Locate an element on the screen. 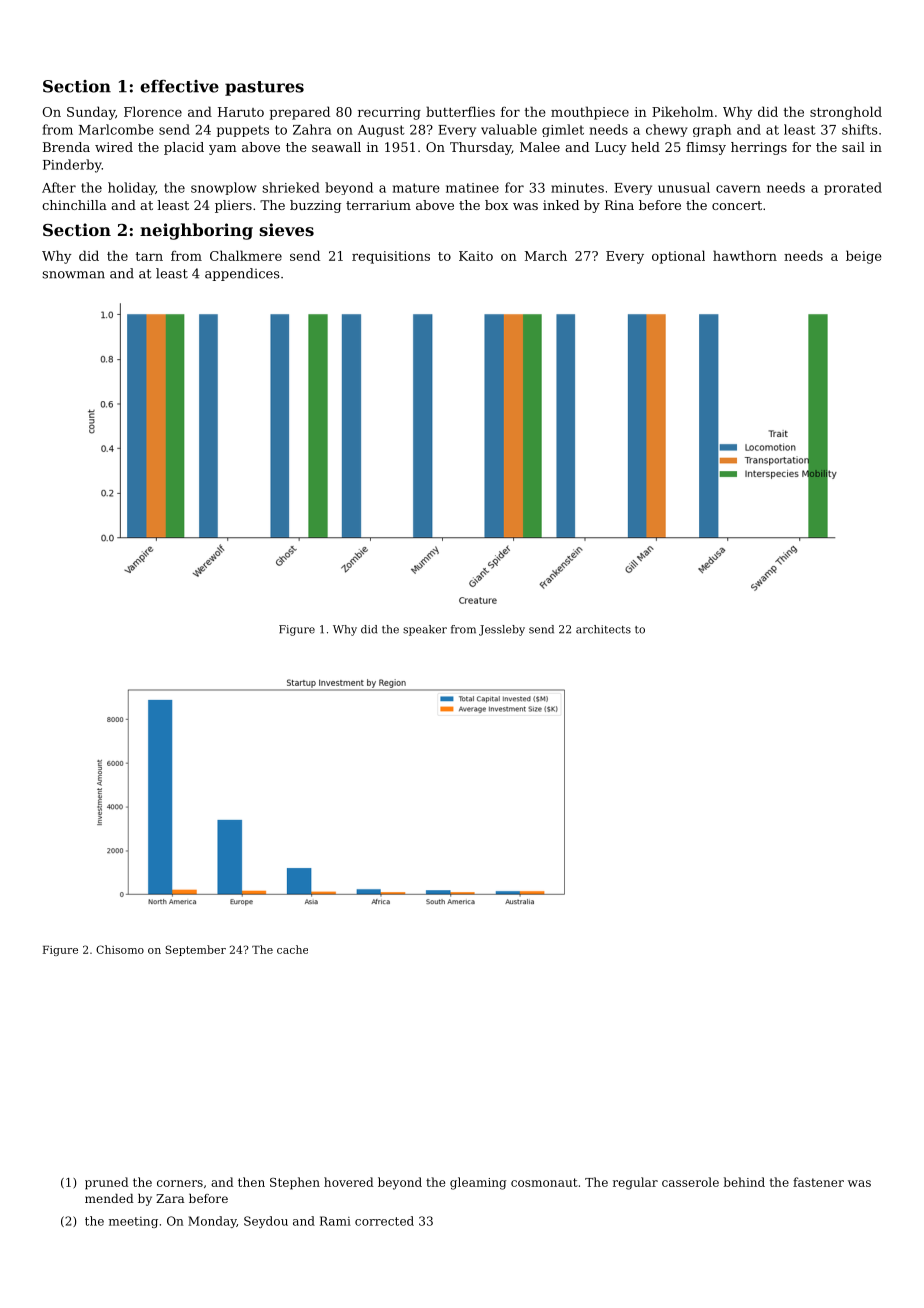 This screenshot has height=1308, width=924. speaker is located at coordinates (425, 630).
